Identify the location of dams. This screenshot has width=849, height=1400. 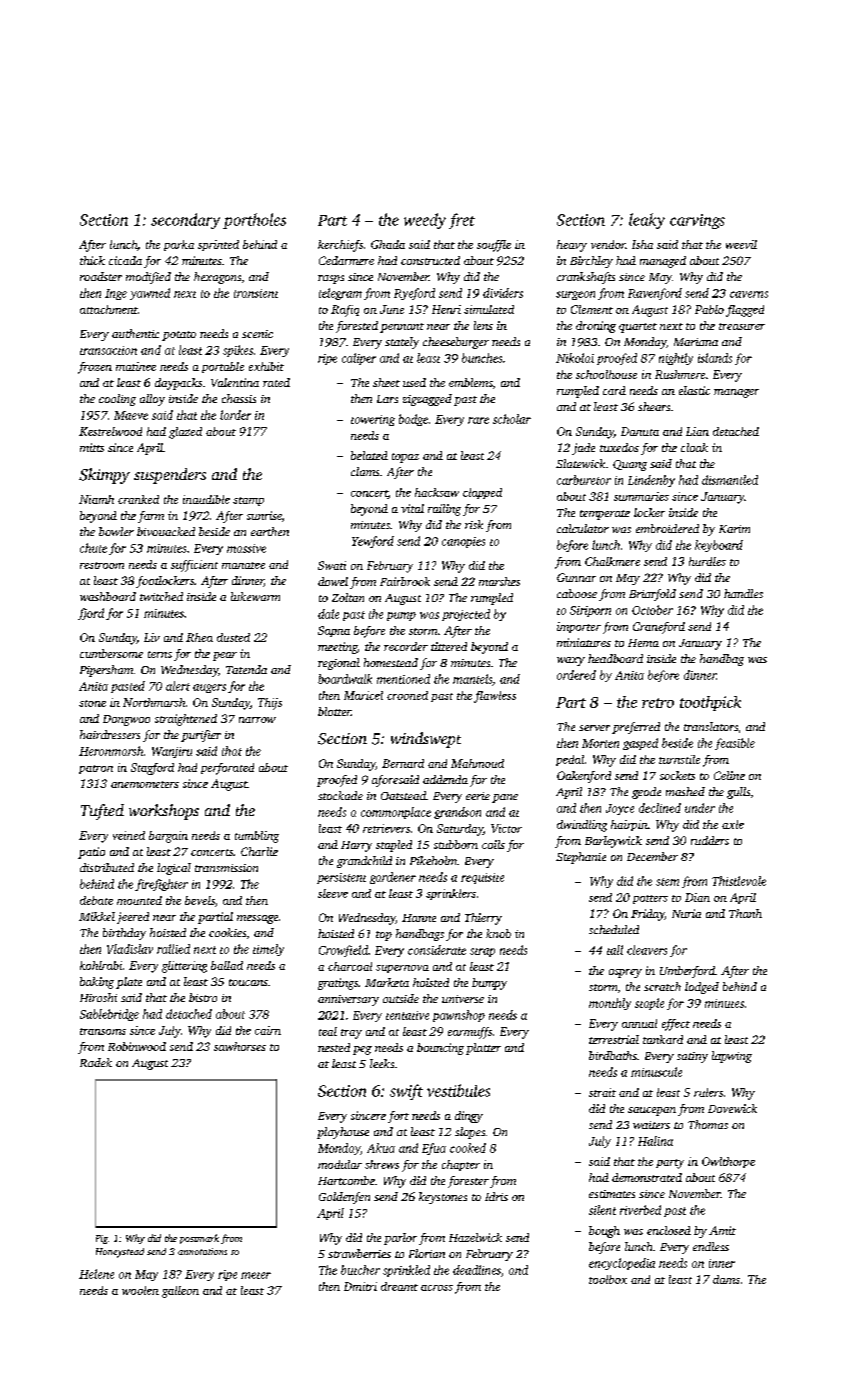
(726, 1279).
